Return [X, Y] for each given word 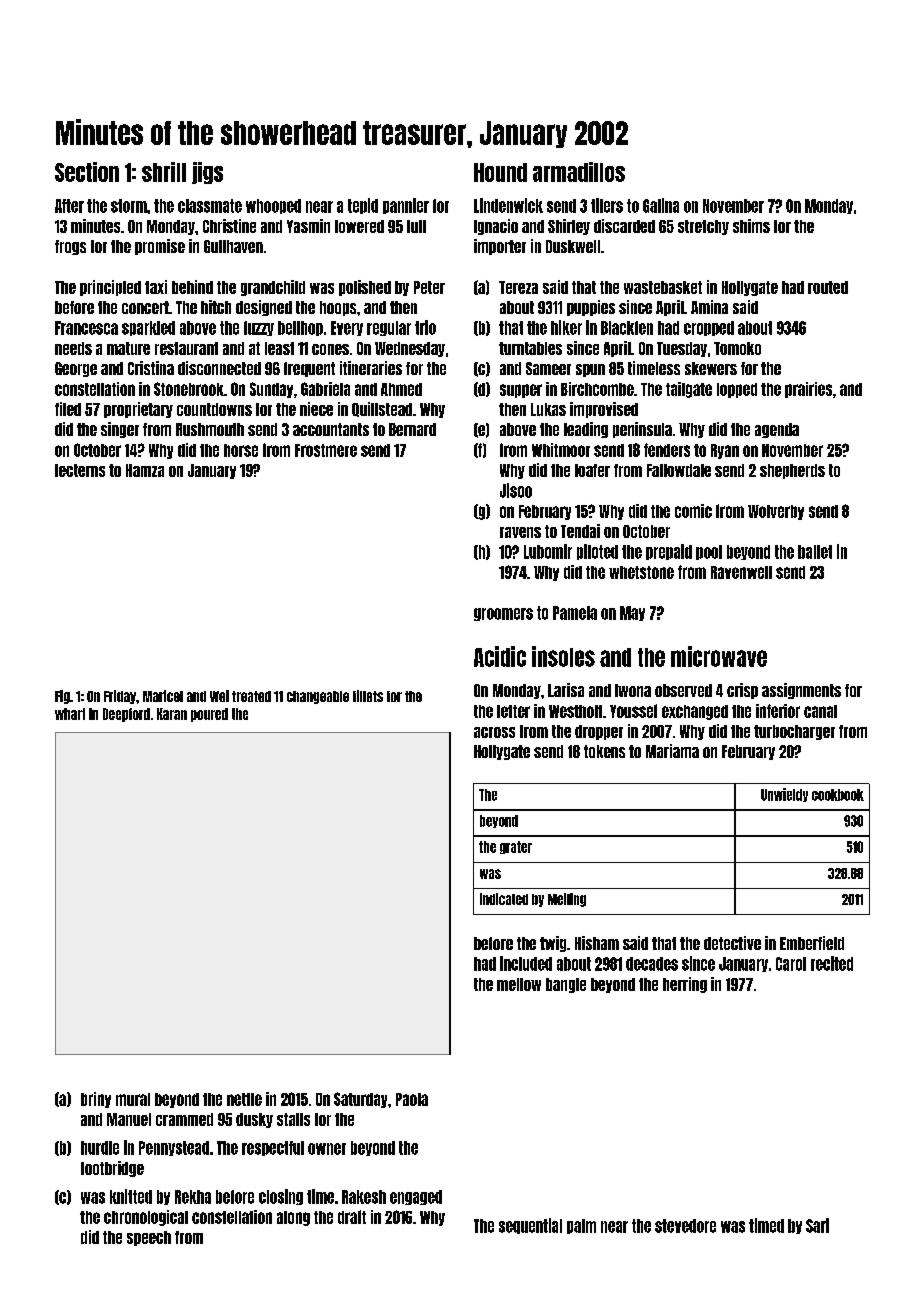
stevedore [685, 1226]
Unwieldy [784, 795]
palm [581, 1226]
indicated [504, 899]
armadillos [579, 172]
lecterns [80, 470]
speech [149, 1238]
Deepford [126, 715]
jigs [207, 173]
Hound [500, 172]
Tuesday [682, 349]
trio [425, 327]
